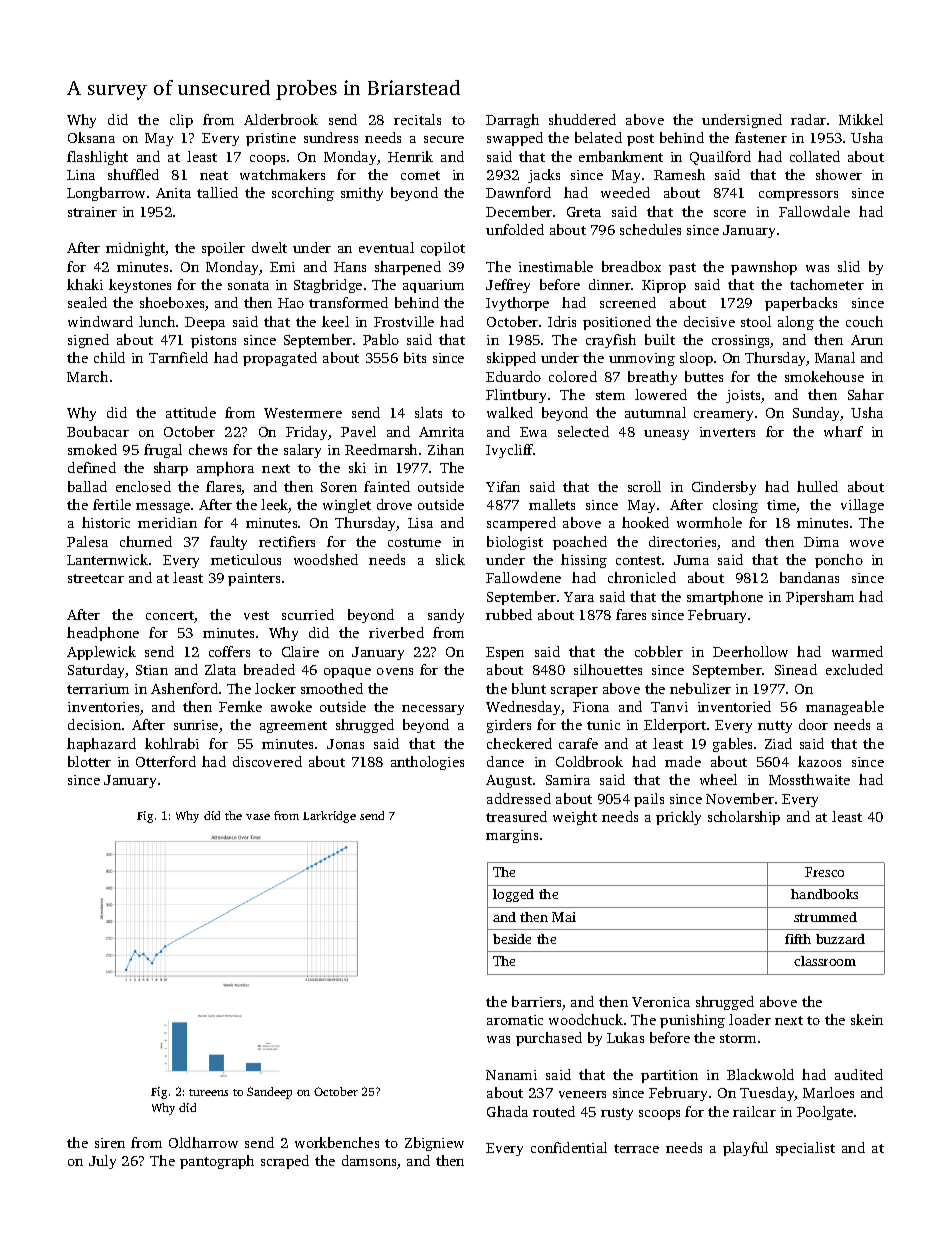 Image resolution: width=952 pixels, height=1233 pixels. I want to click on jacks, so click(544, 176).
